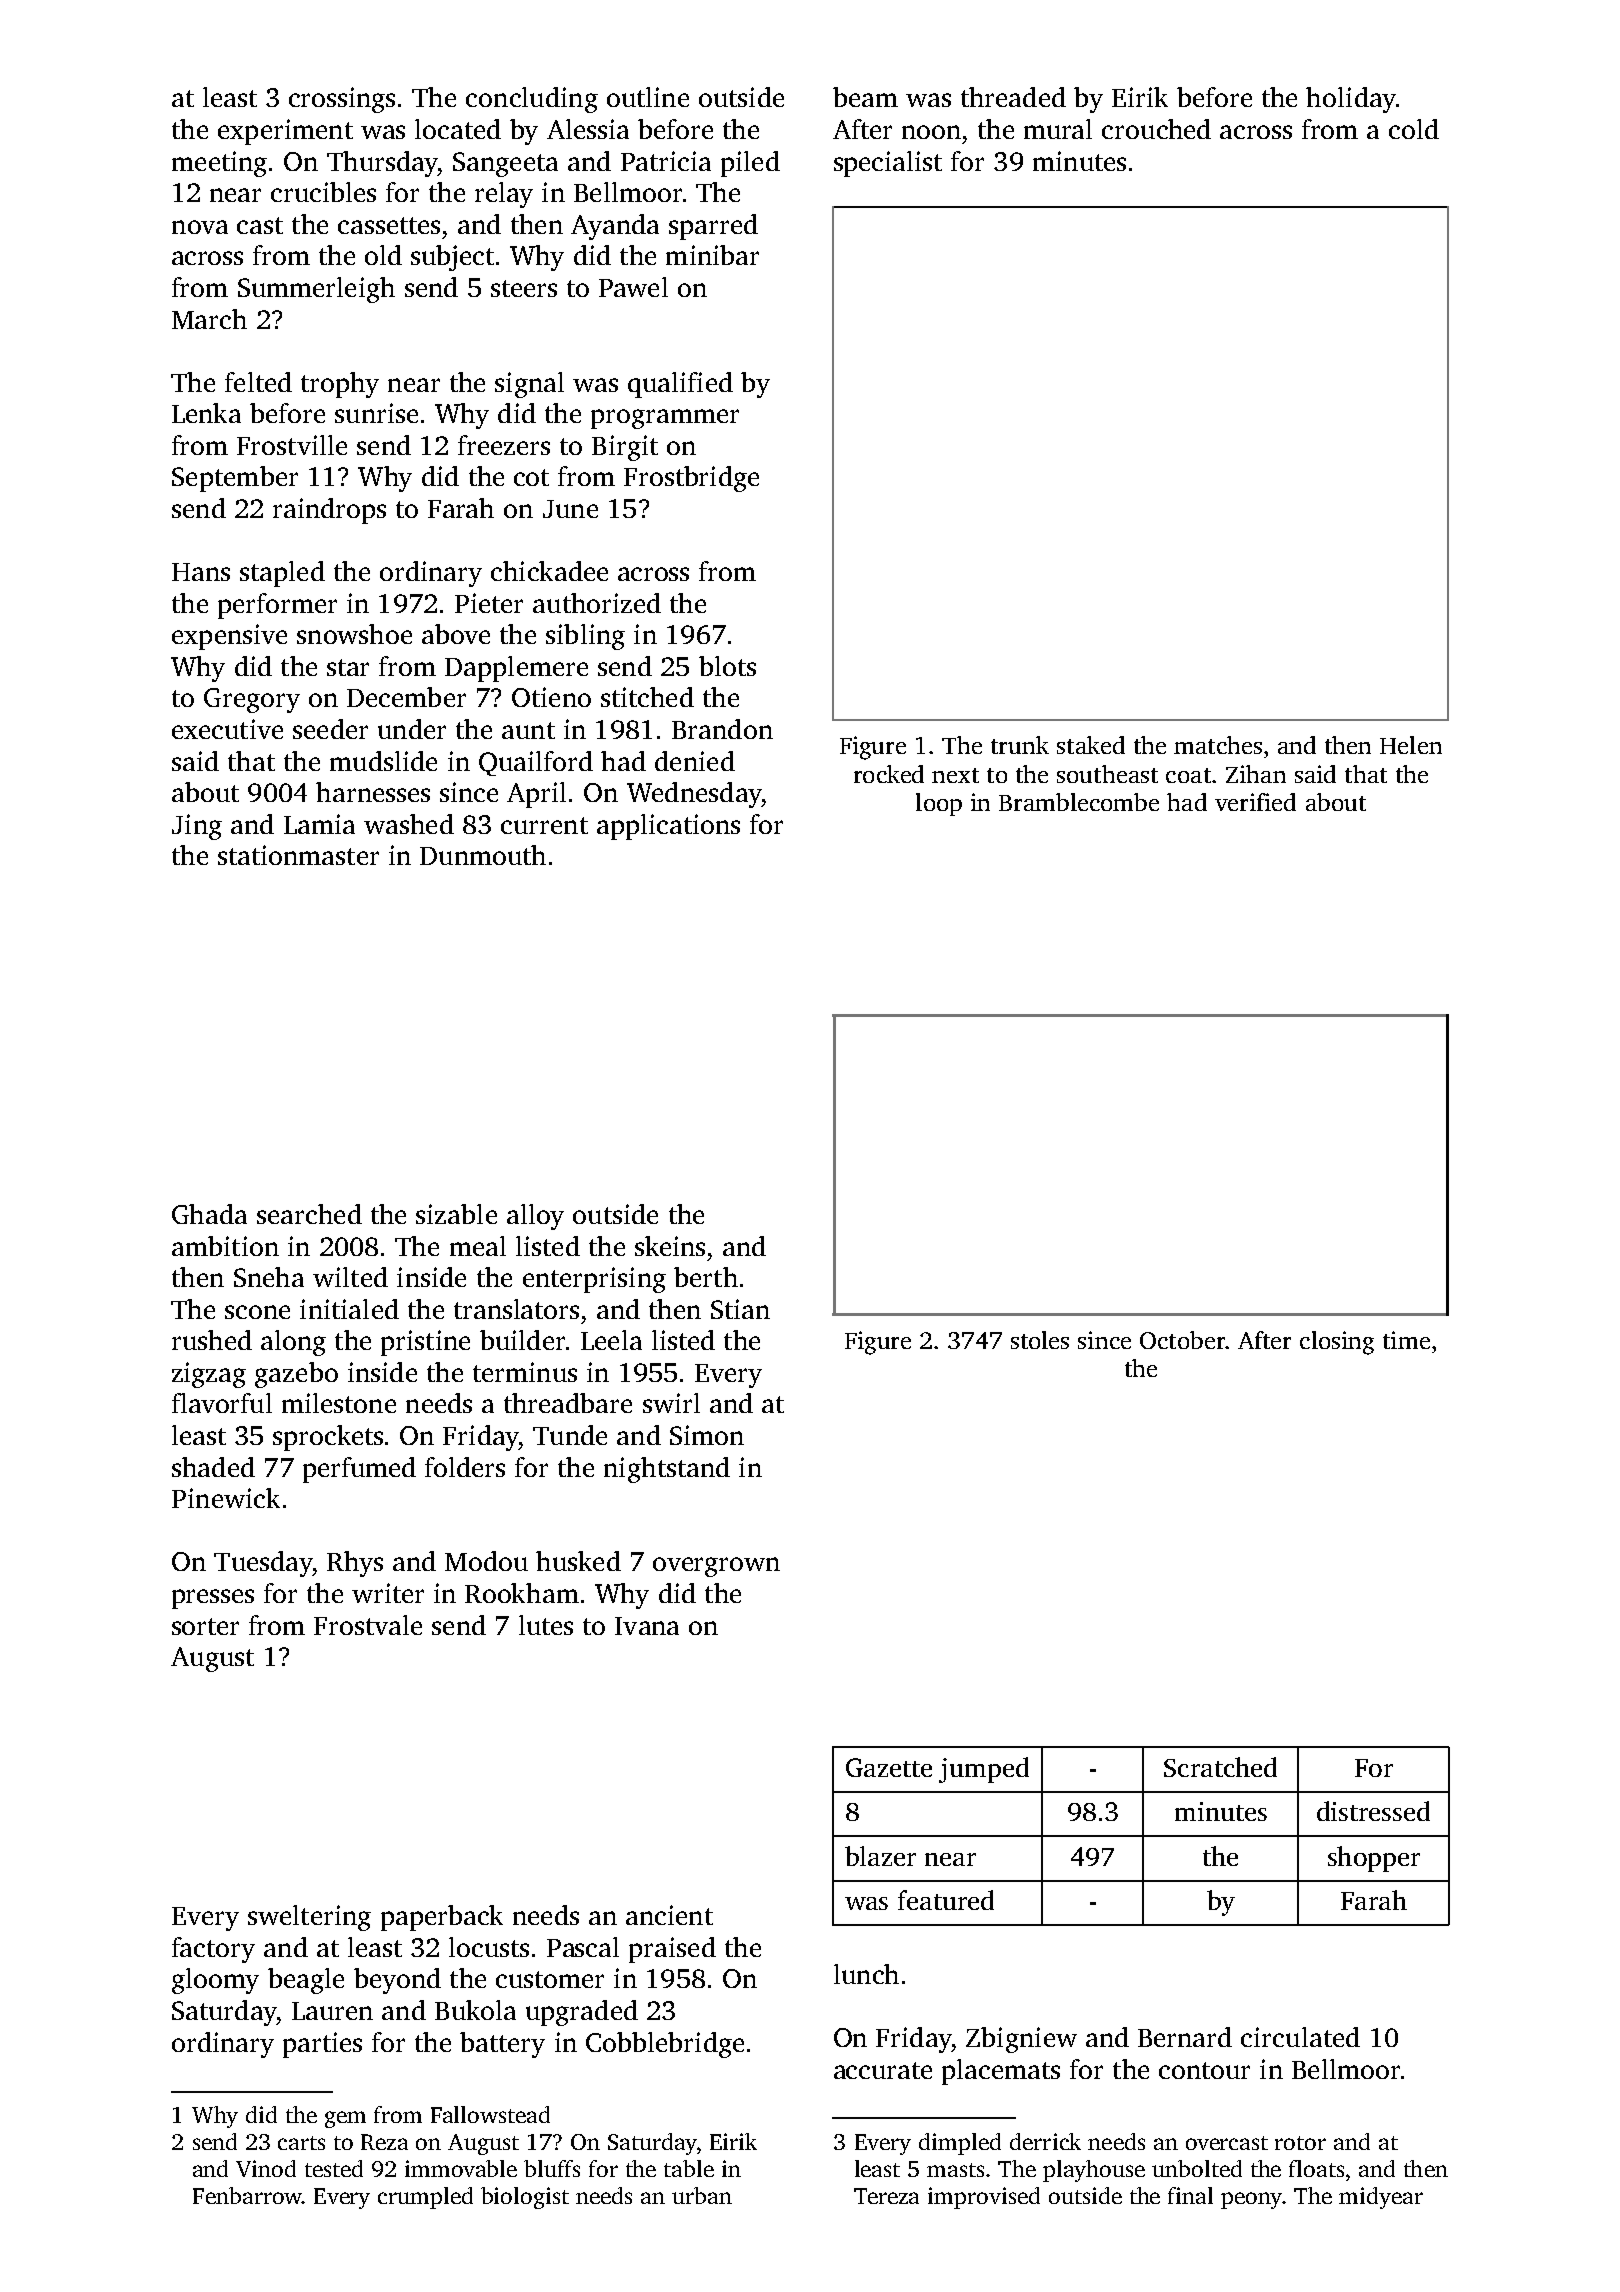  Describe the element at coordinates (1040, 1340) in the screenshot. I see `stoles` at that location.
